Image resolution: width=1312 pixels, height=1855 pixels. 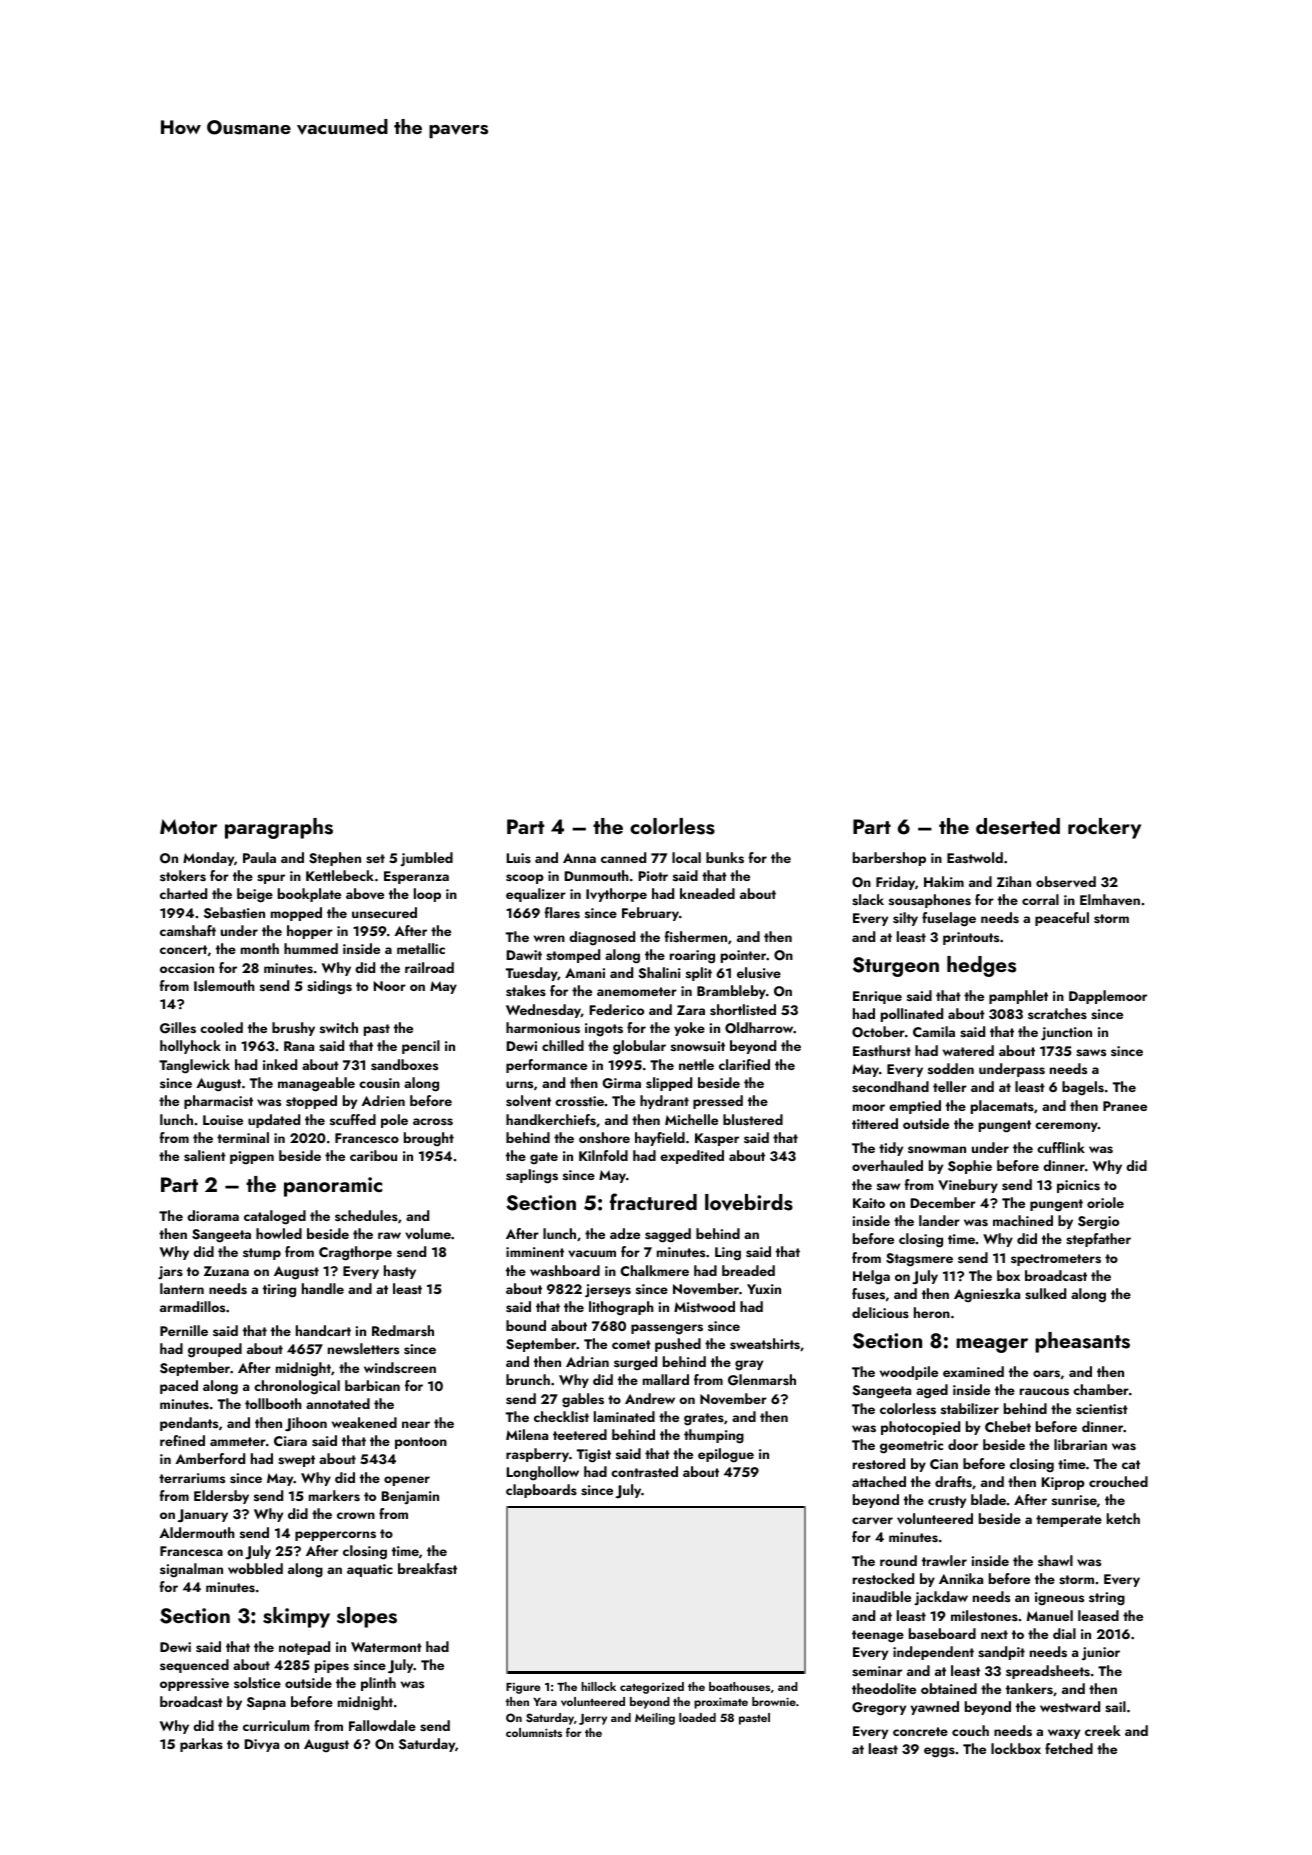 What do you see at coordinates (565, 1271) in the document?
I see `washboard` at bounding box center [565, 1271].
